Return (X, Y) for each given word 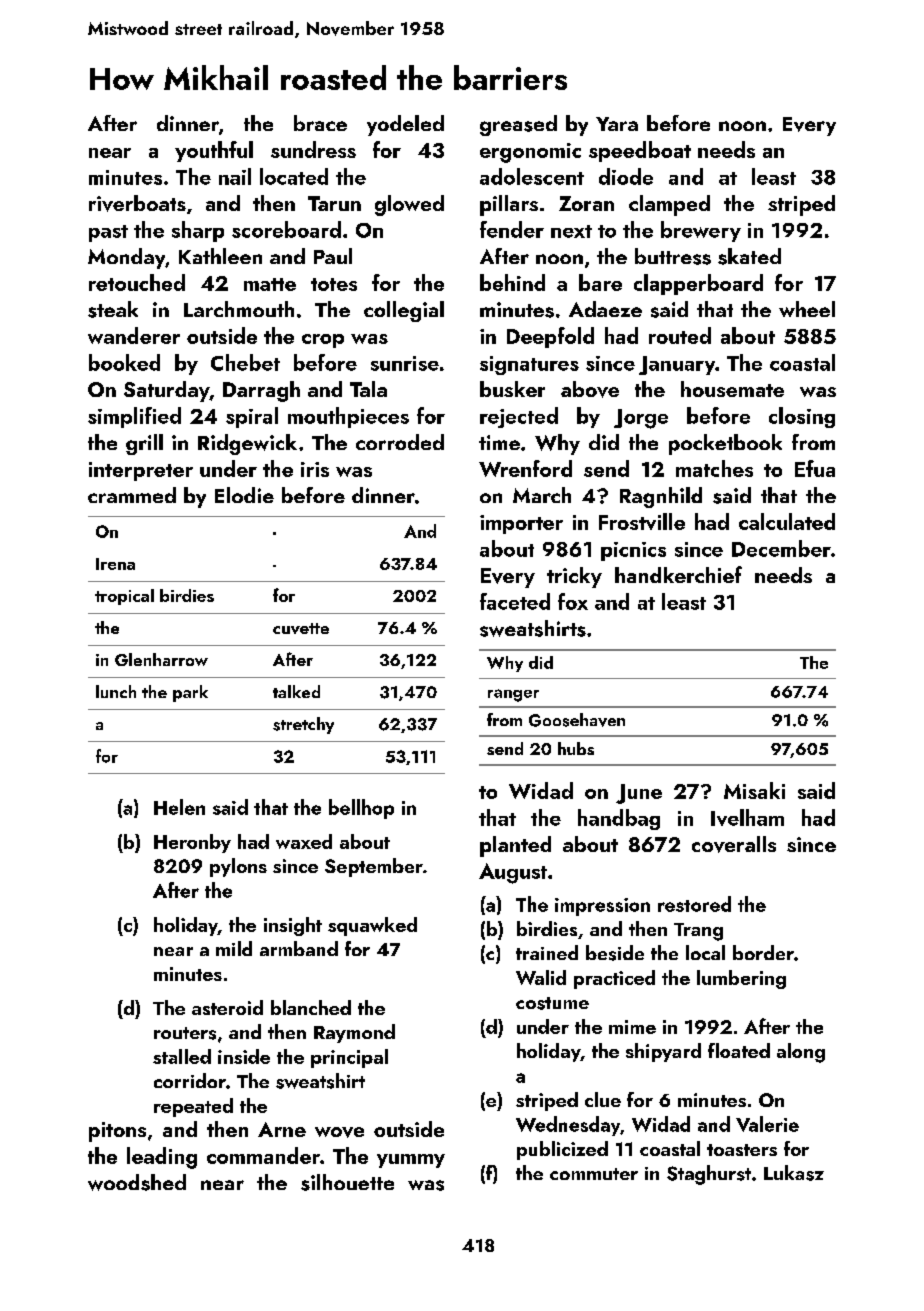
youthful (214, 151)
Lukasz (794, 1173)
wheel (807, 309)
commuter (594, 1174)
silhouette (347, 1182)
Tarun (334, 203)
